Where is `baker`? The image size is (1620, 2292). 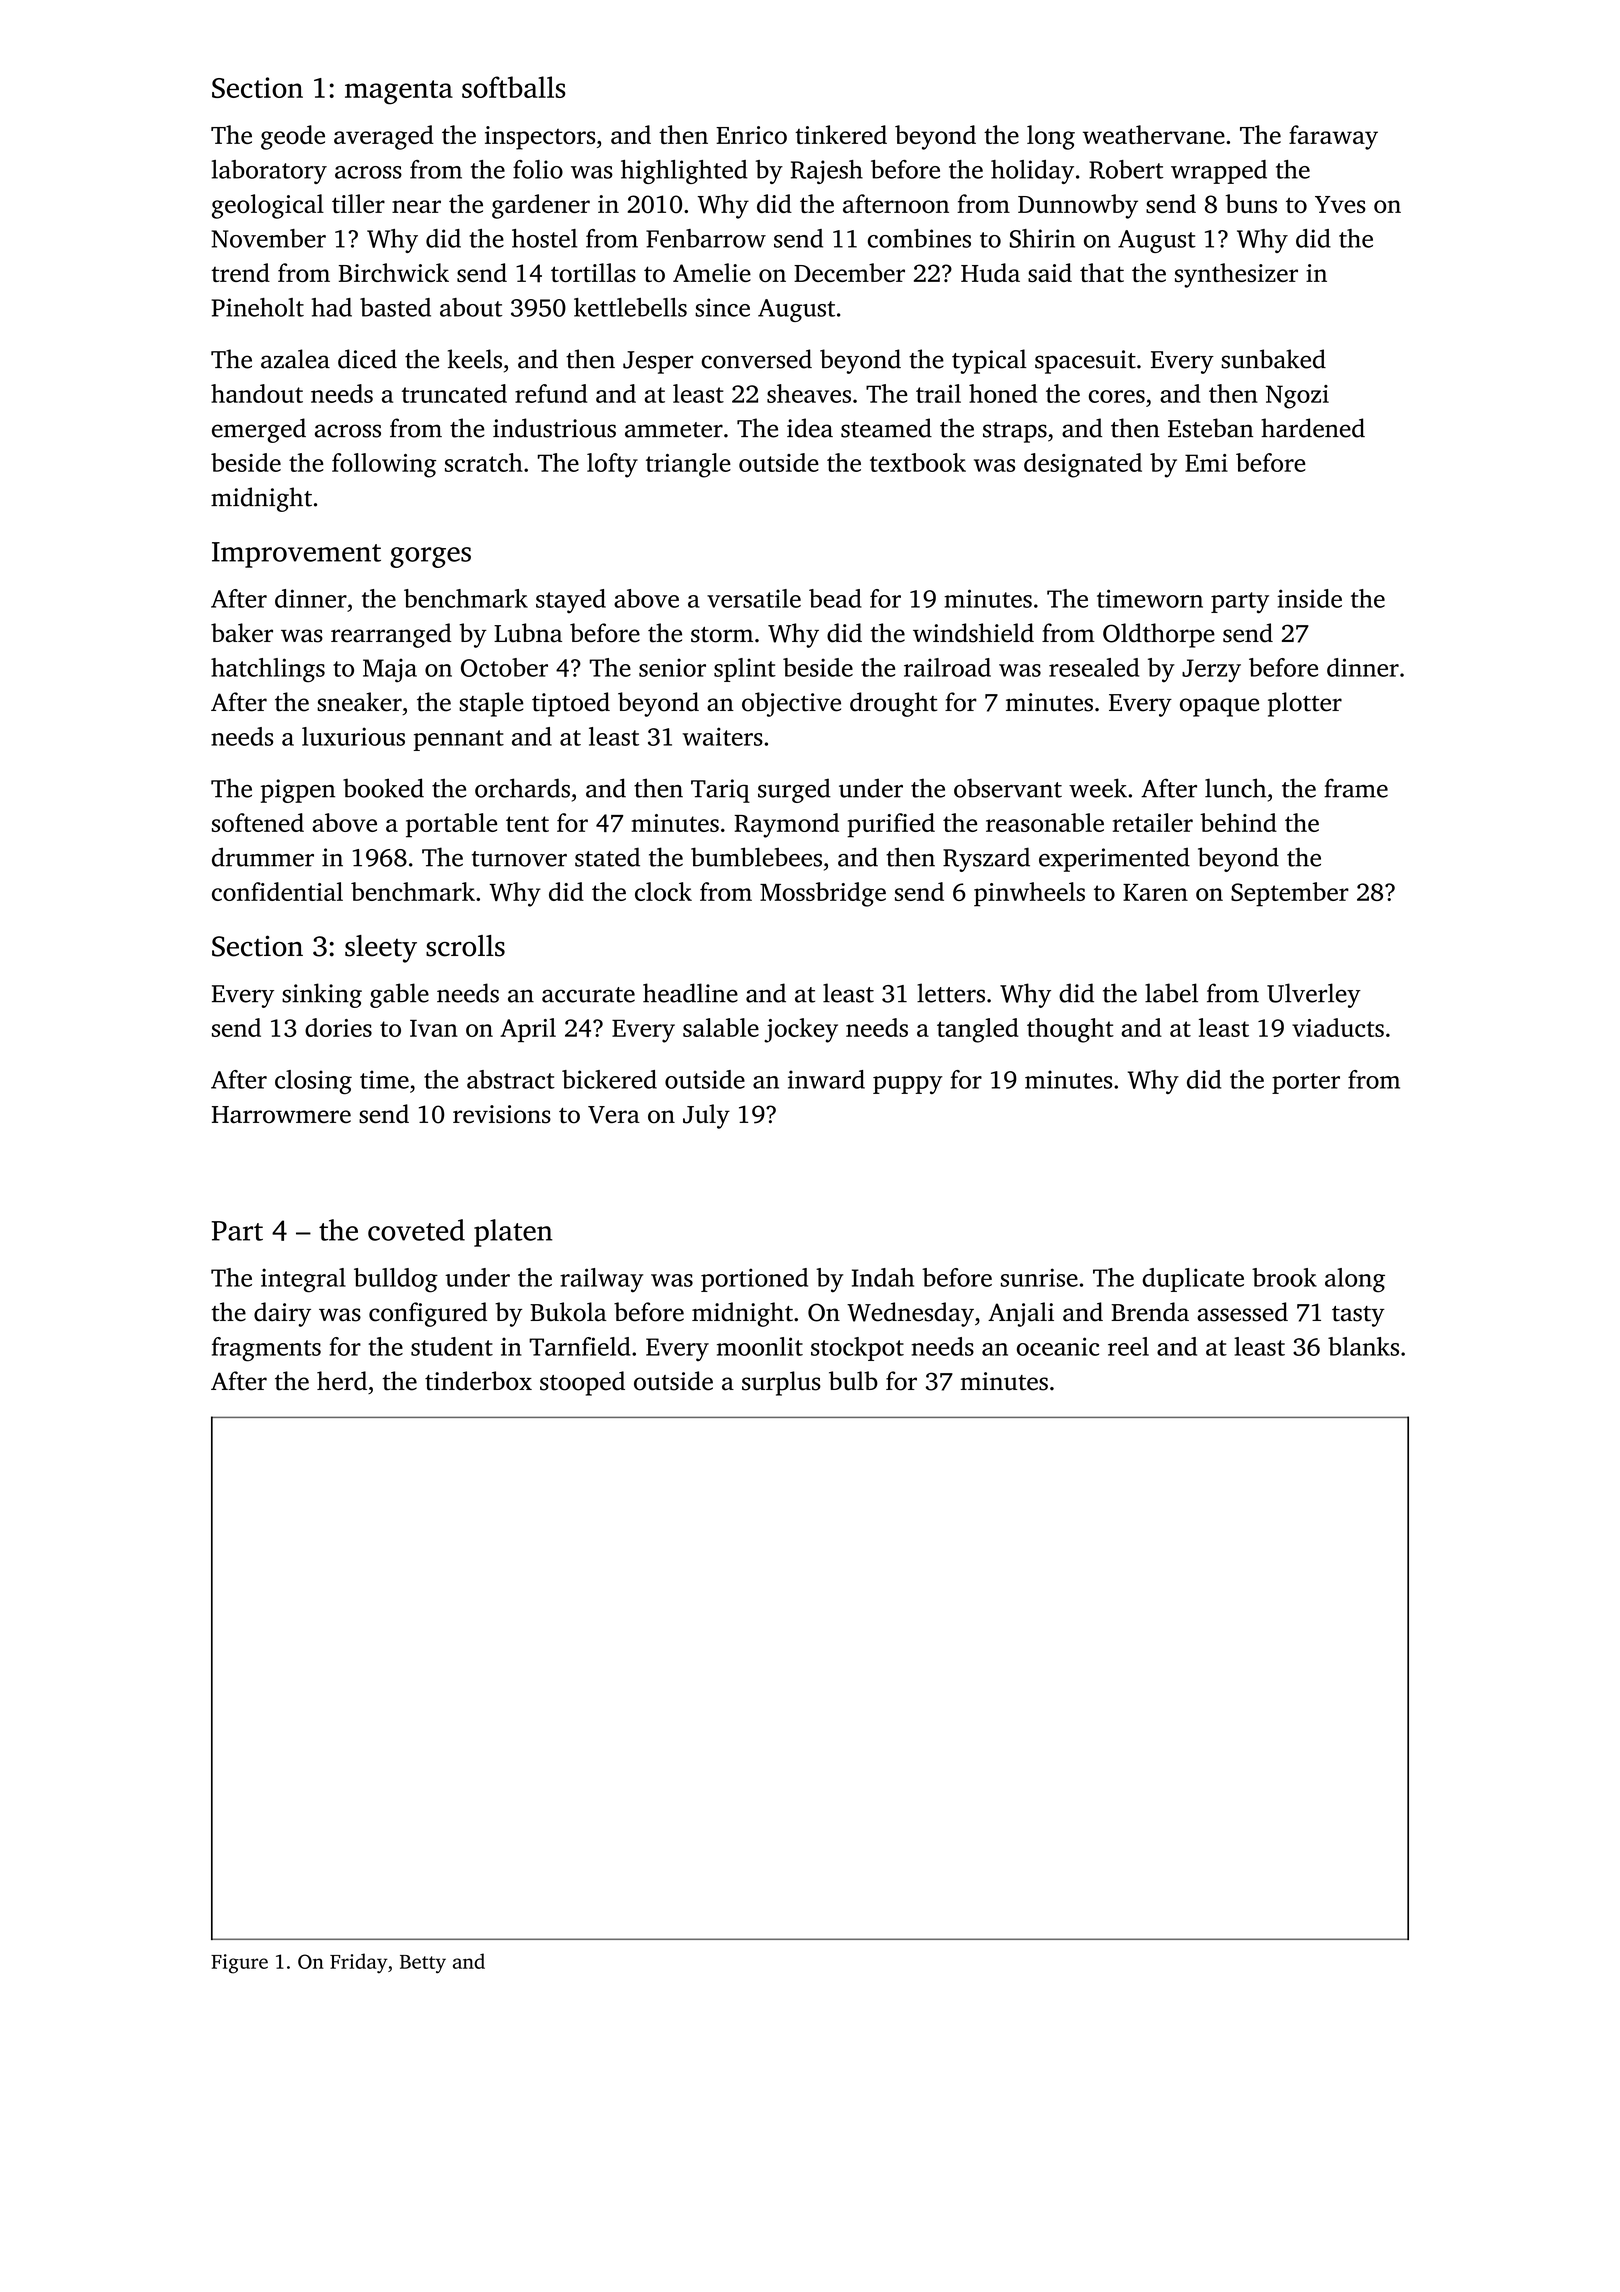 baker is located at coordinates (242, 633).
